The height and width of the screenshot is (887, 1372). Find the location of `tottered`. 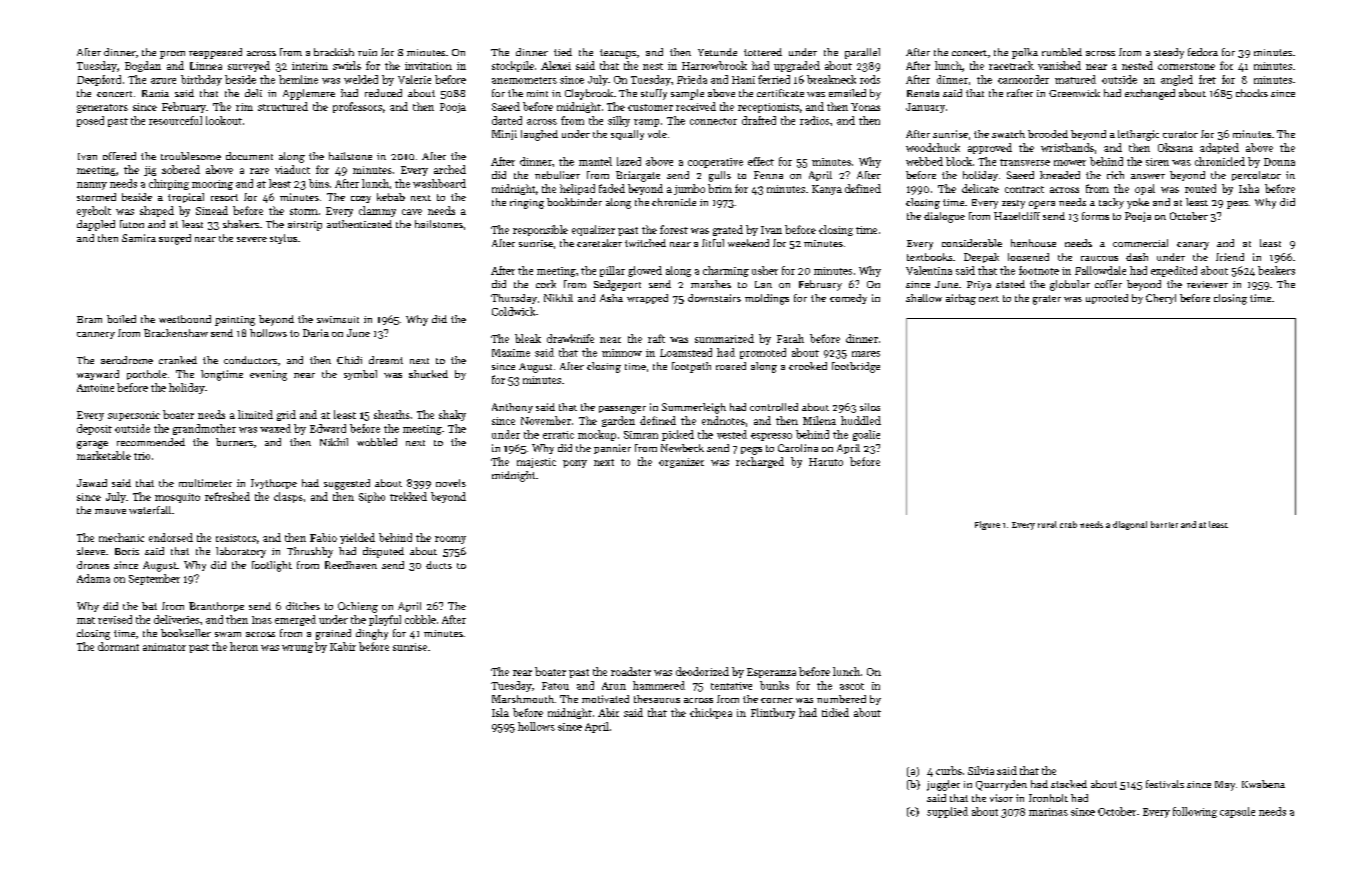

tottered is located at coordinates (763, 52).
